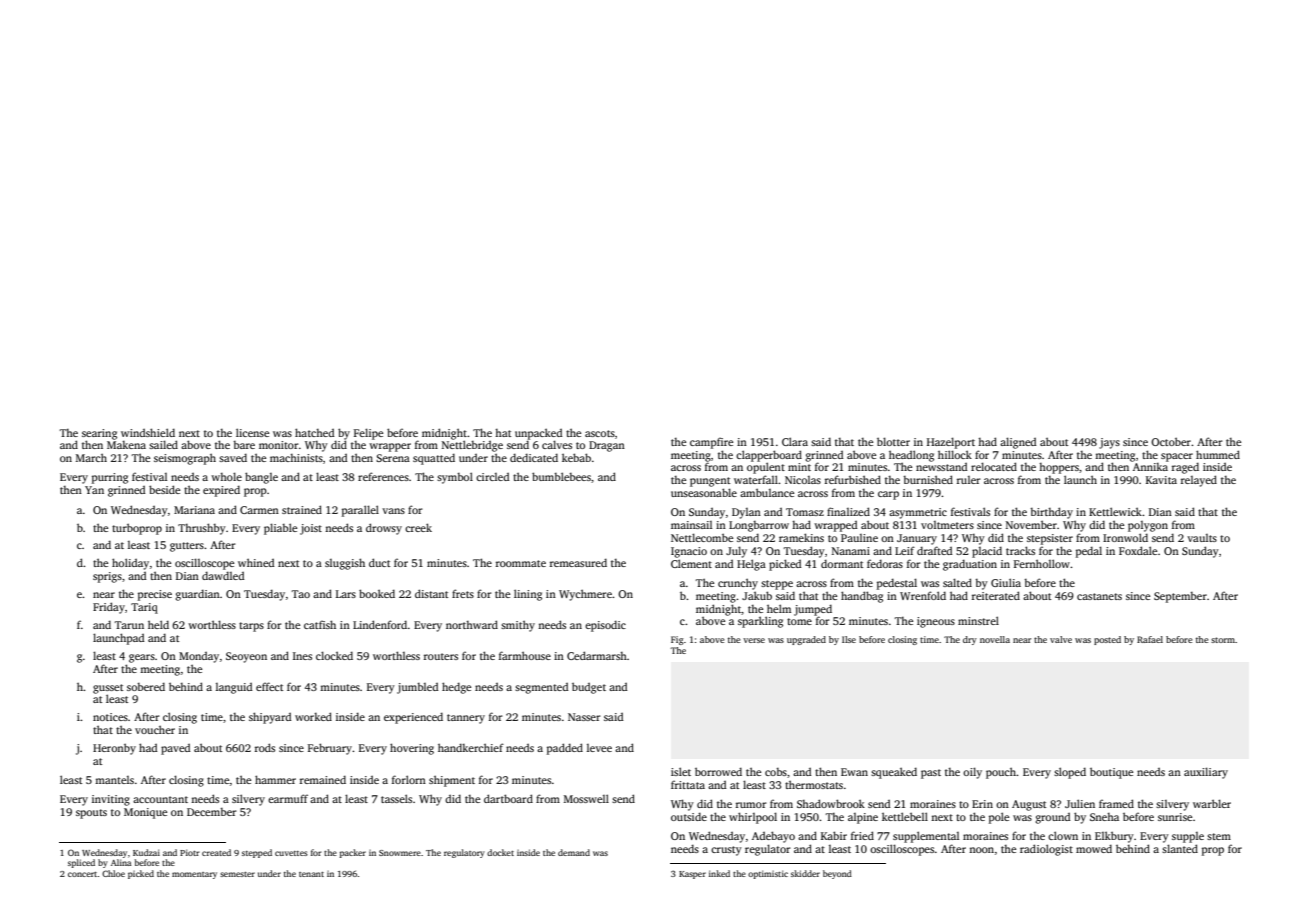 The width and height of the page is (1308, 924). Describe the element at coordinates (599, 748) in the page. I see `levee` at that location.
